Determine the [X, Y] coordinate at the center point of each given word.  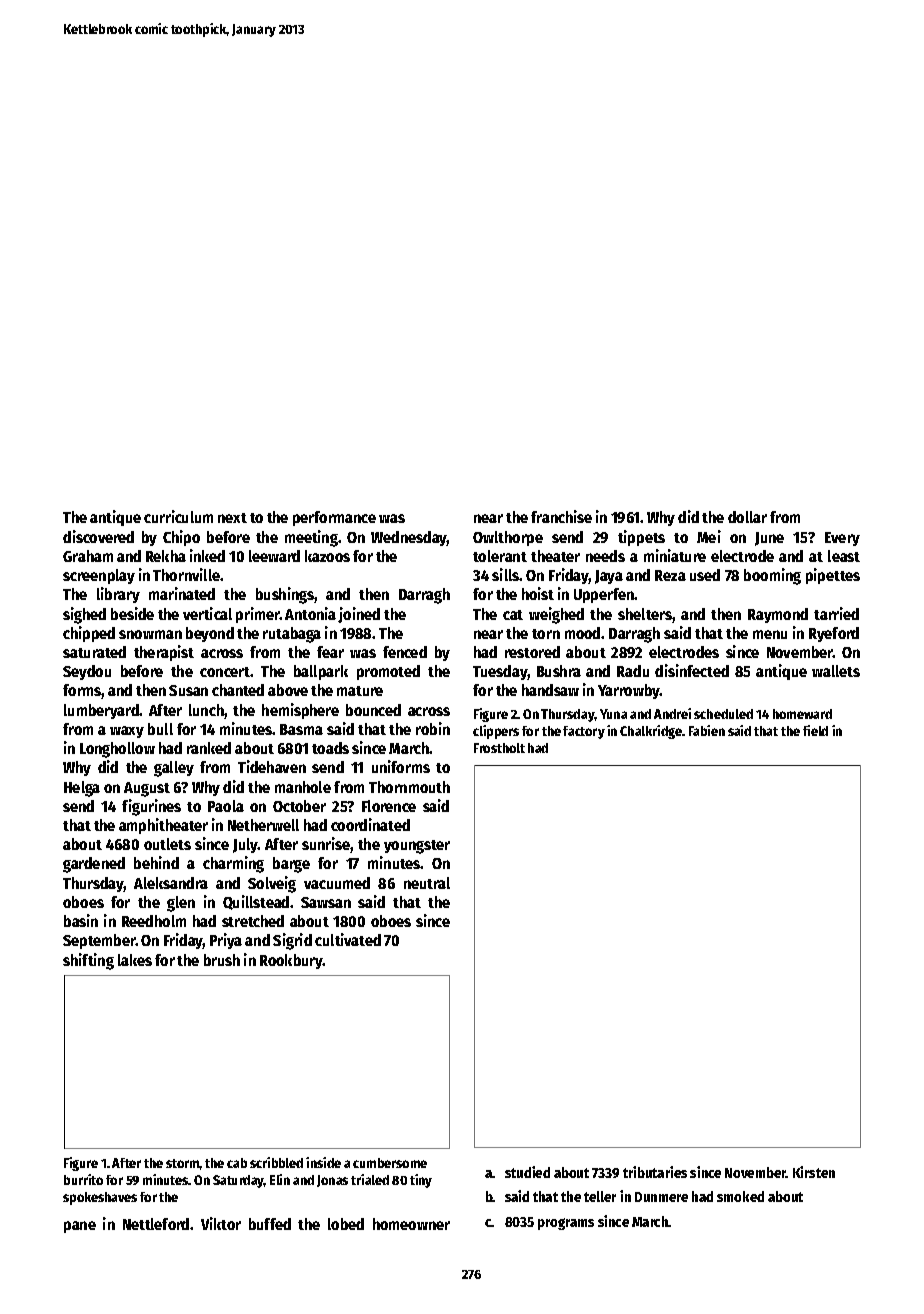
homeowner [411, 1224]
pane [80, 1227]
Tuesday [500, 672]
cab [237, 1163]
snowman [150, 634]
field [815, 730]
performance [334, 518]
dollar [747, 517]
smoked [740, 1196]
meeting [311, 538]
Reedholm [154, 921]
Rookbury [291, 961]
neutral [427, 883]
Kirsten [814, 1172]
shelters [645, 614]
